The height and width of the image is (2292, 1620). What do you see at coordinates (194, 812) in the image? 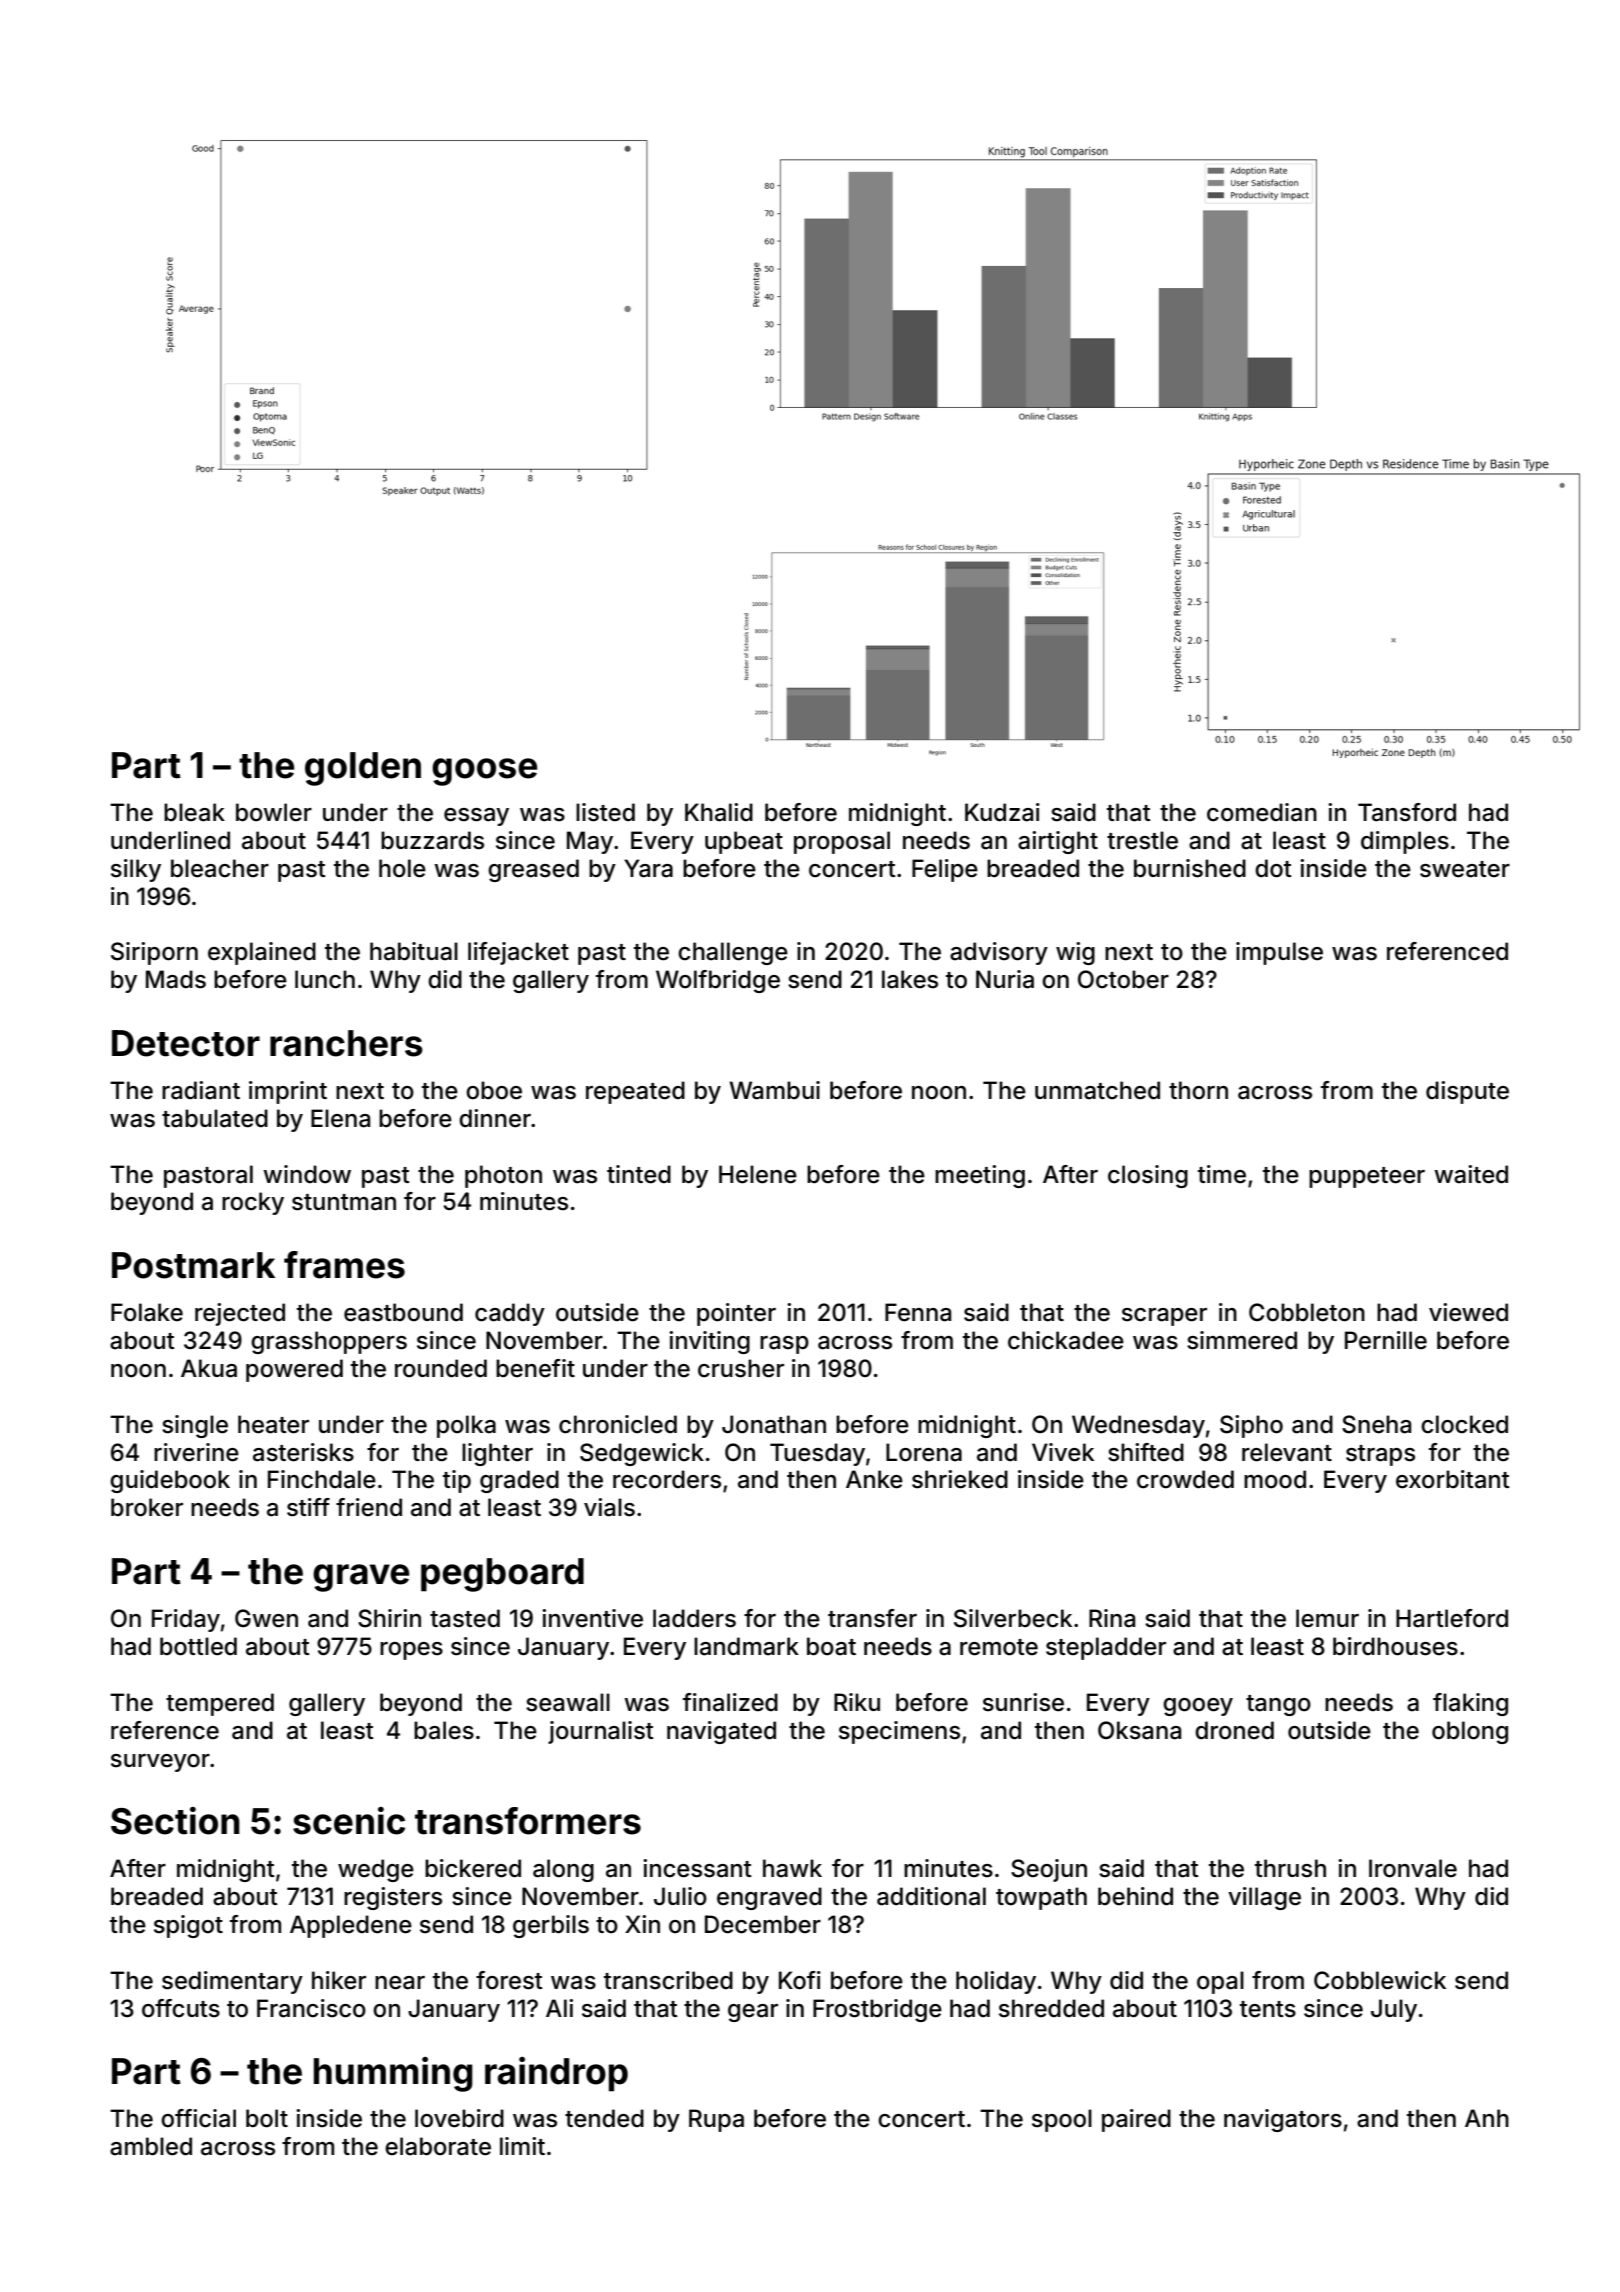
I see `bleak` at bounding box center [194, 812].
